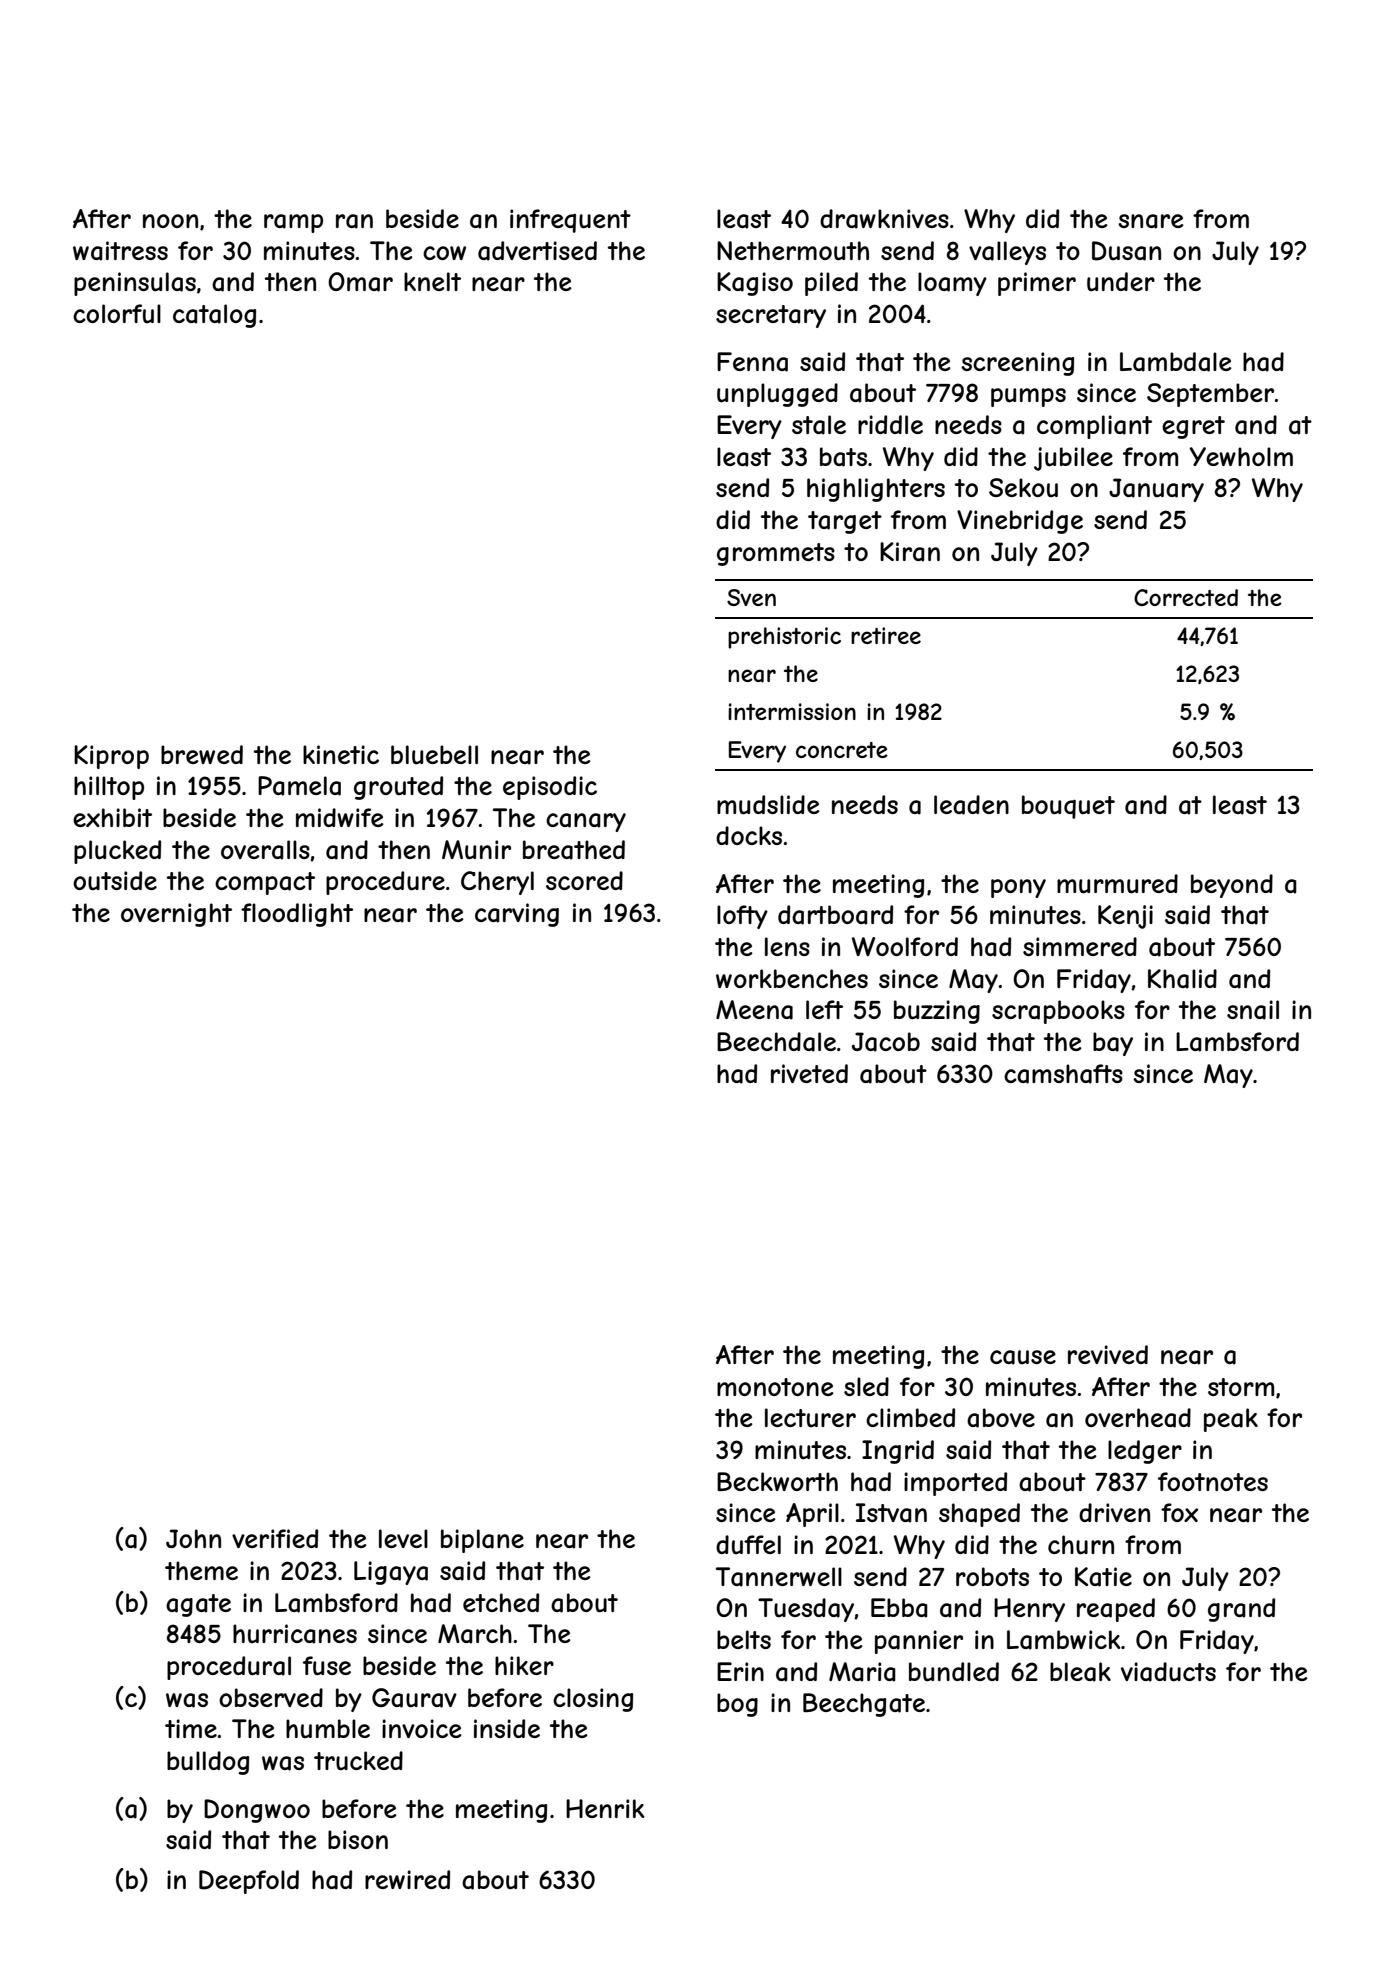 The image size is (1386, 1969). I want to click on Beechdale, so click(776, 1042).
